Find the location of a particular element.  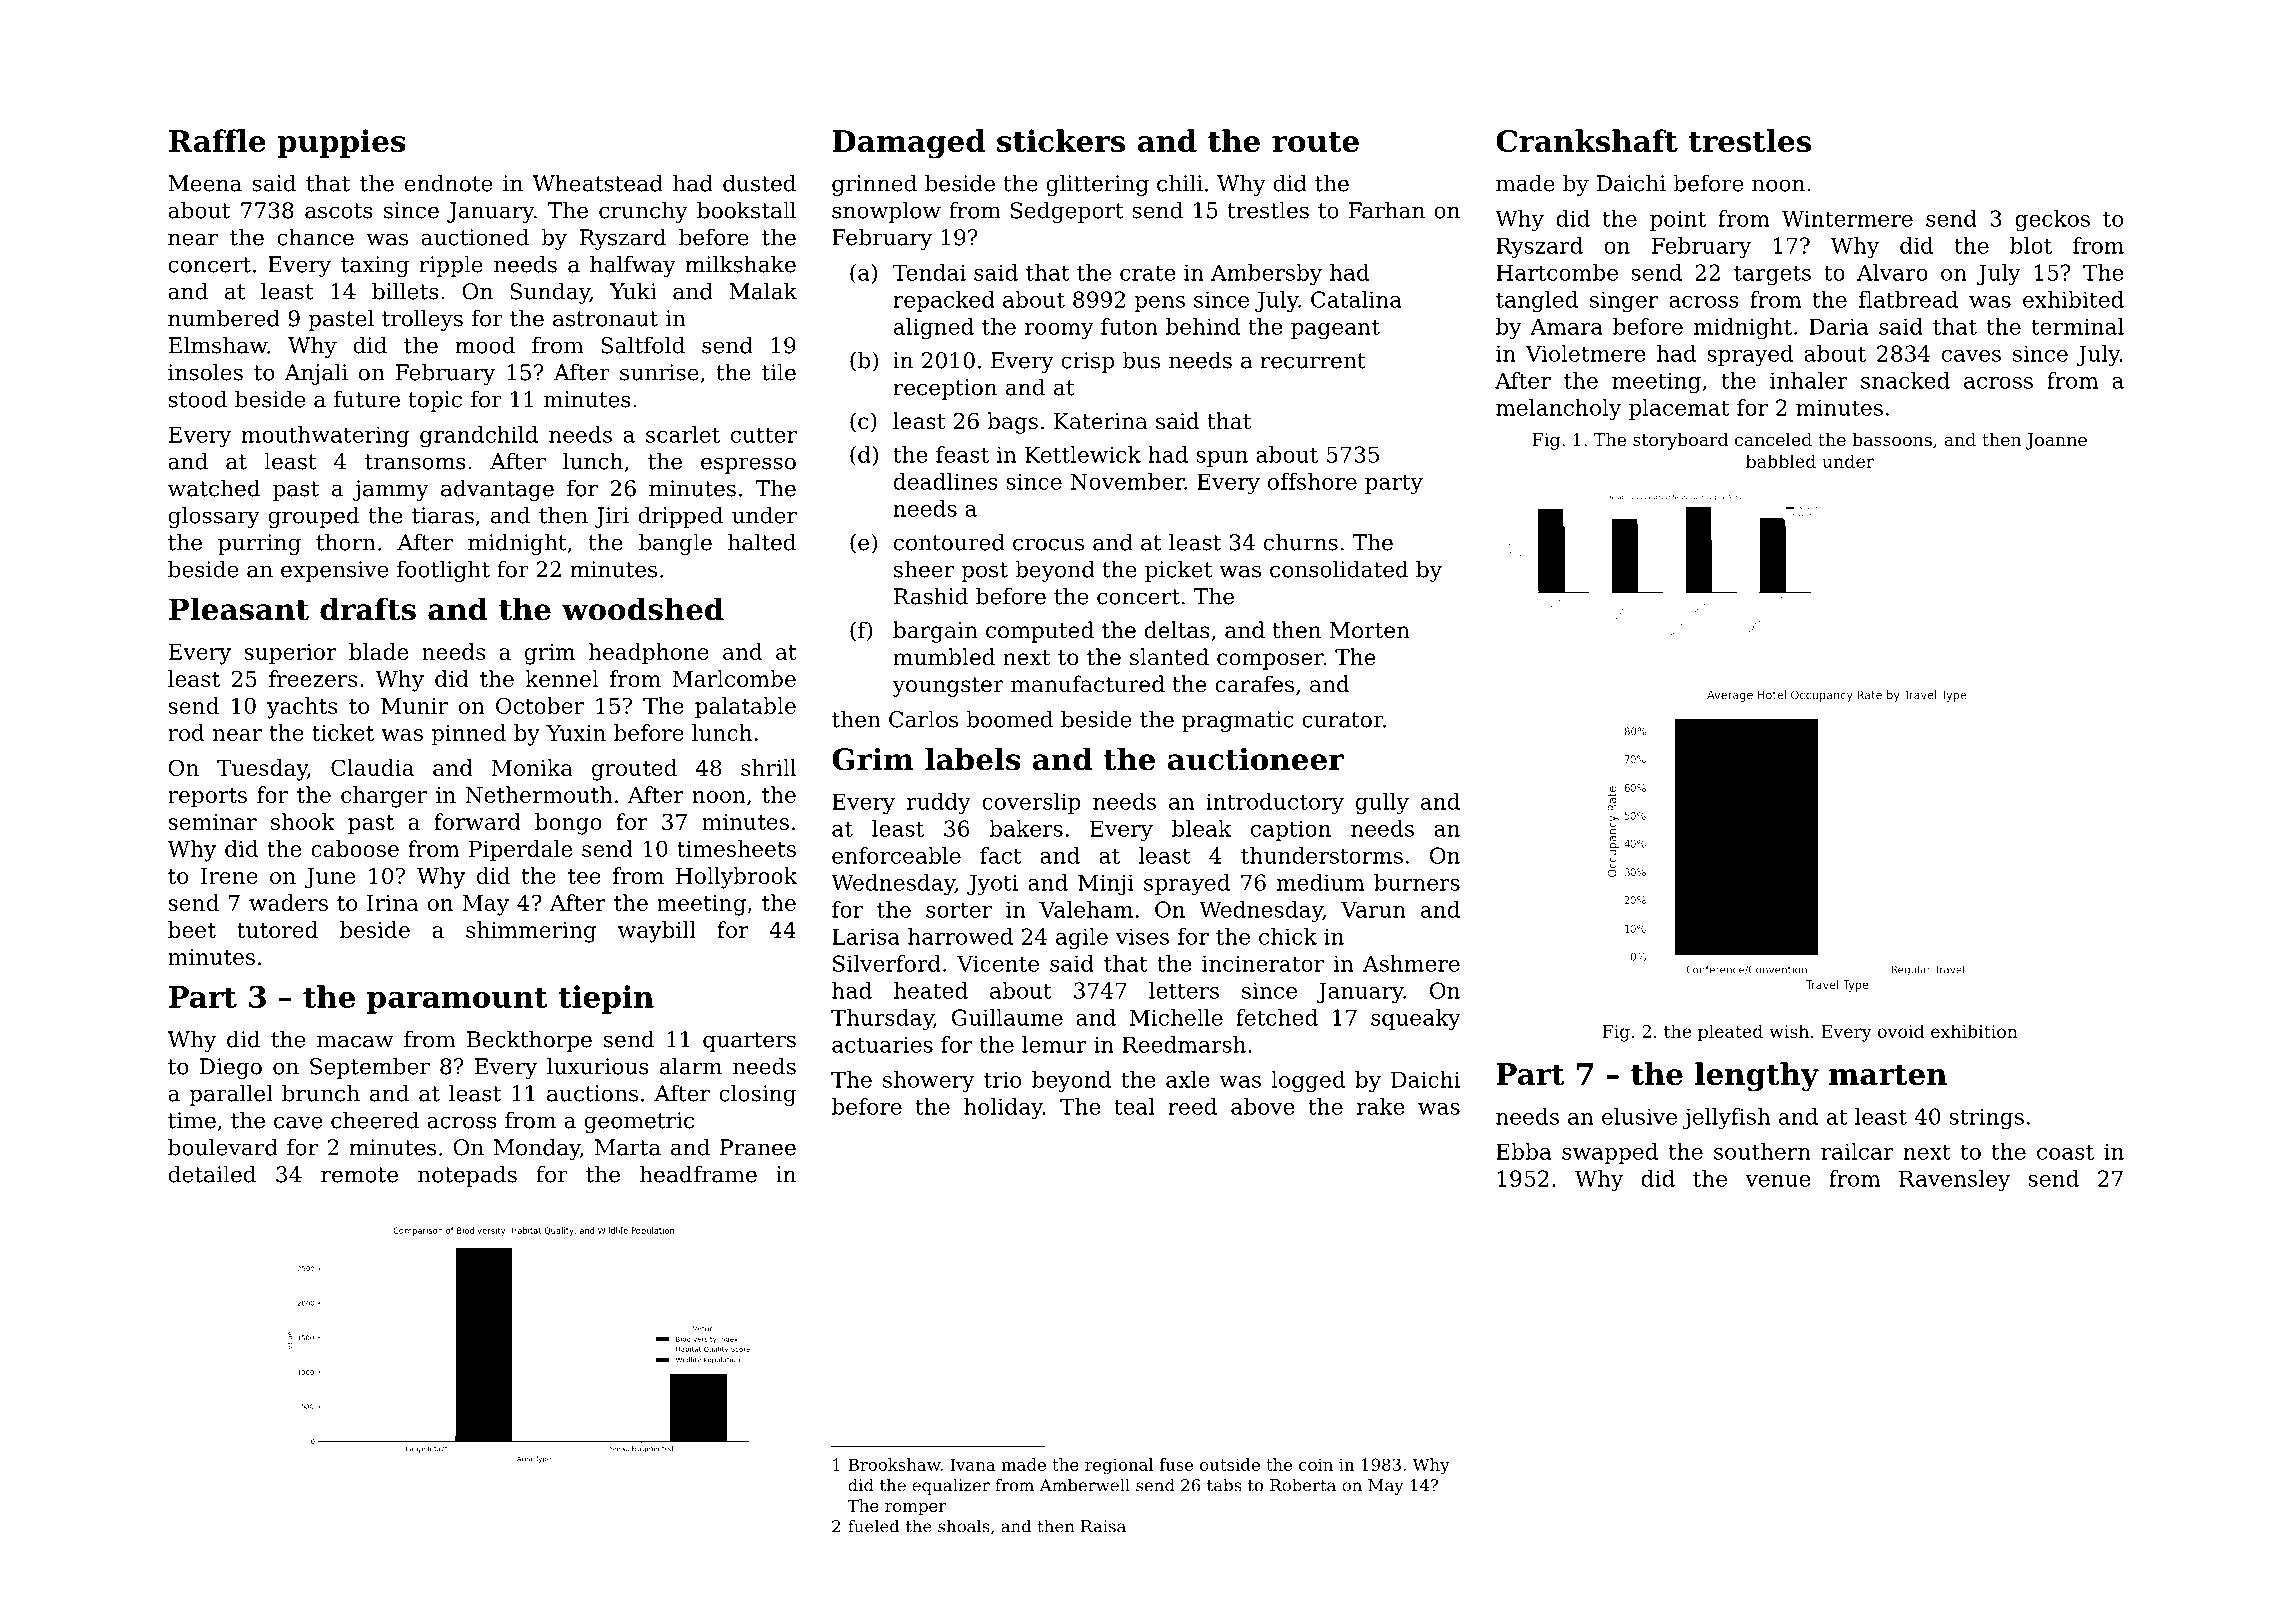

carafes is located at coordinates (1254, 684).
